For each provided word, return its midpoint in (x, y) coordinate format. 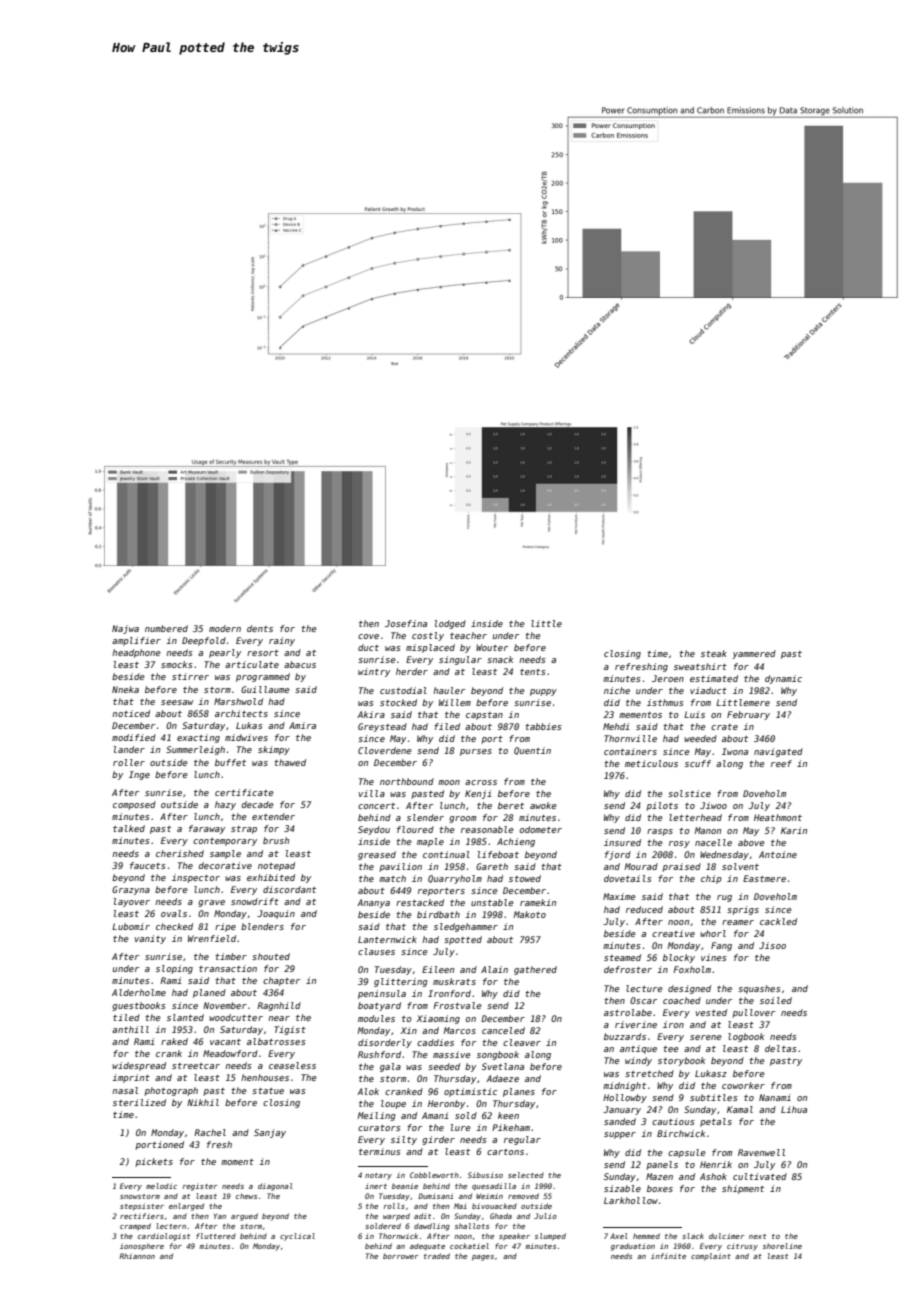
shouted (271, 956)
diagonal (275, 1187)
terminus (380, 1151)
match (392, 878)
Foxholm (692, 969)
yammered (754, 654)
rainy (282, 641)
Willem (455, 702)
